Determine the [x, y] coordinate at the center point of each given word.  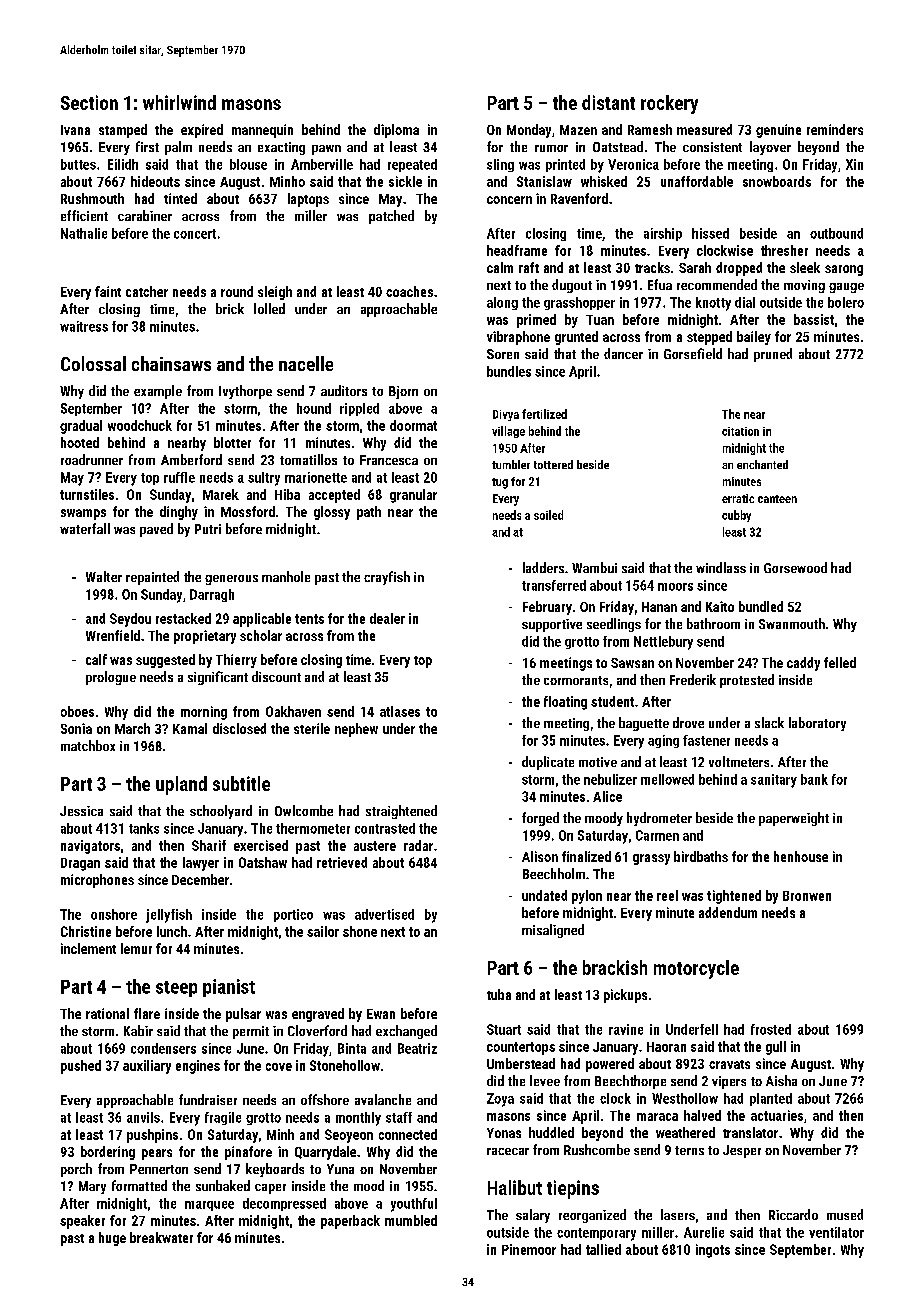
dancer [623, 353]
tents [309, 619]
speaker [82, 1222]
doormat [413, 425]
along [502, 303]
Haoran [666, 1047]
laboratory [817, 724]
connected [408, 1134]
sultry [264, 479]
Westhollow [685, 1098]
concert [195, 234]
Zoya [500, 1100]
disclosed [239, 728]
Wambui [594, 567]
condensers [163, 1048]
